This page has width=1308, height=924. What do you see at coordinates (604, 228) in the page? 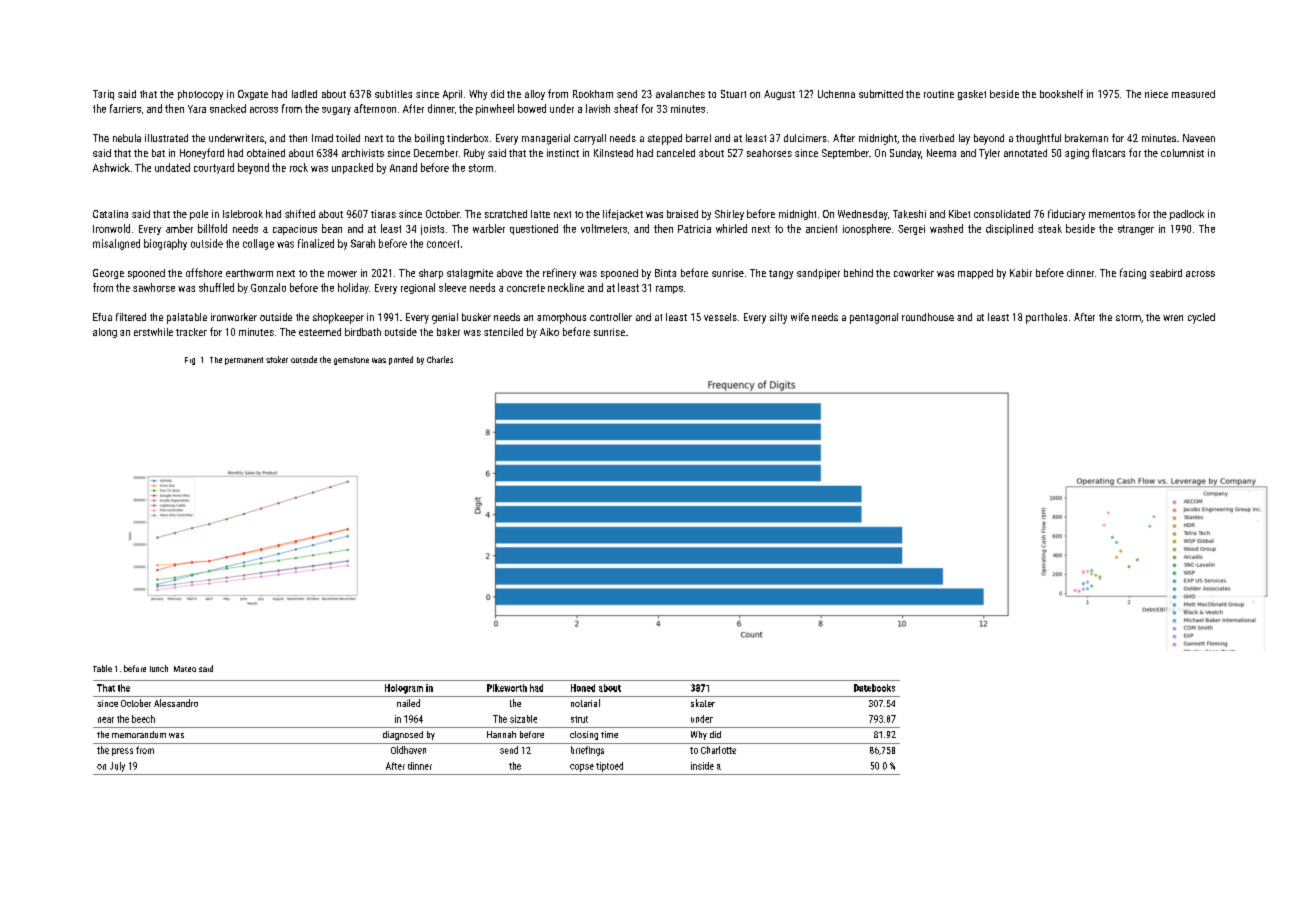
I see `voltmeters` at bounding box center [604, 228].
